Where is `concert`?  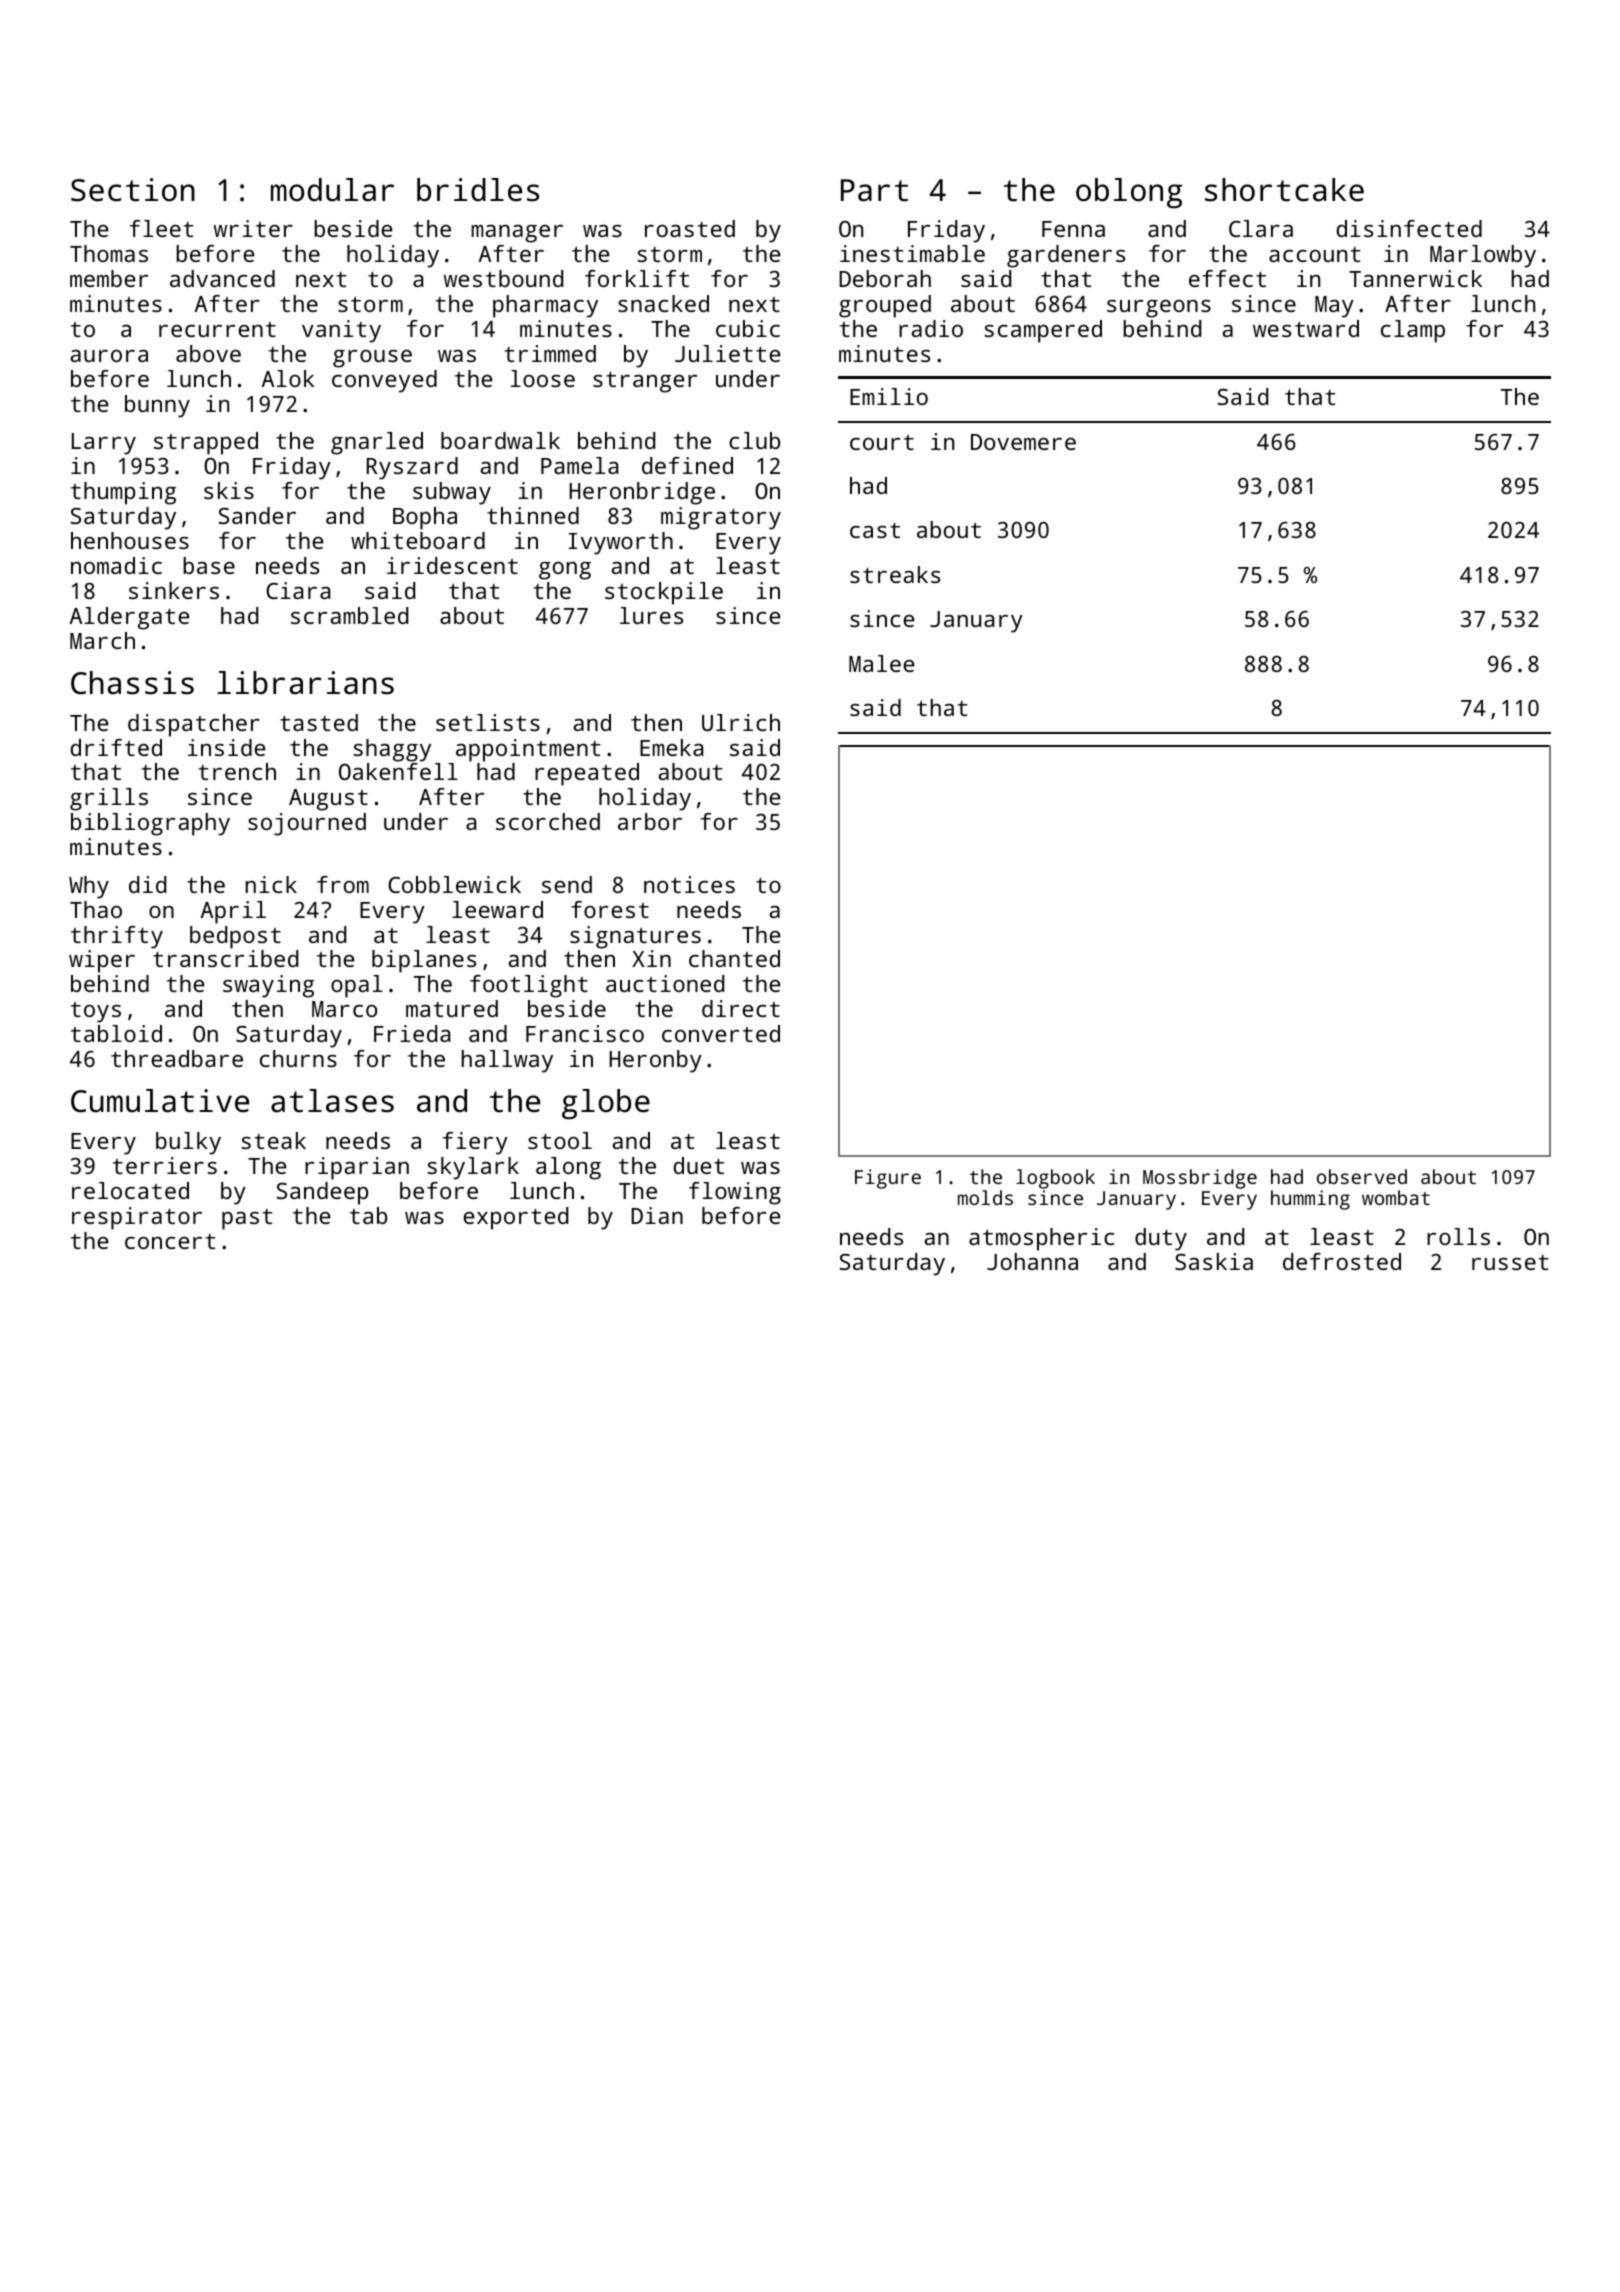
concert is located at coordinates (170, 1241).
